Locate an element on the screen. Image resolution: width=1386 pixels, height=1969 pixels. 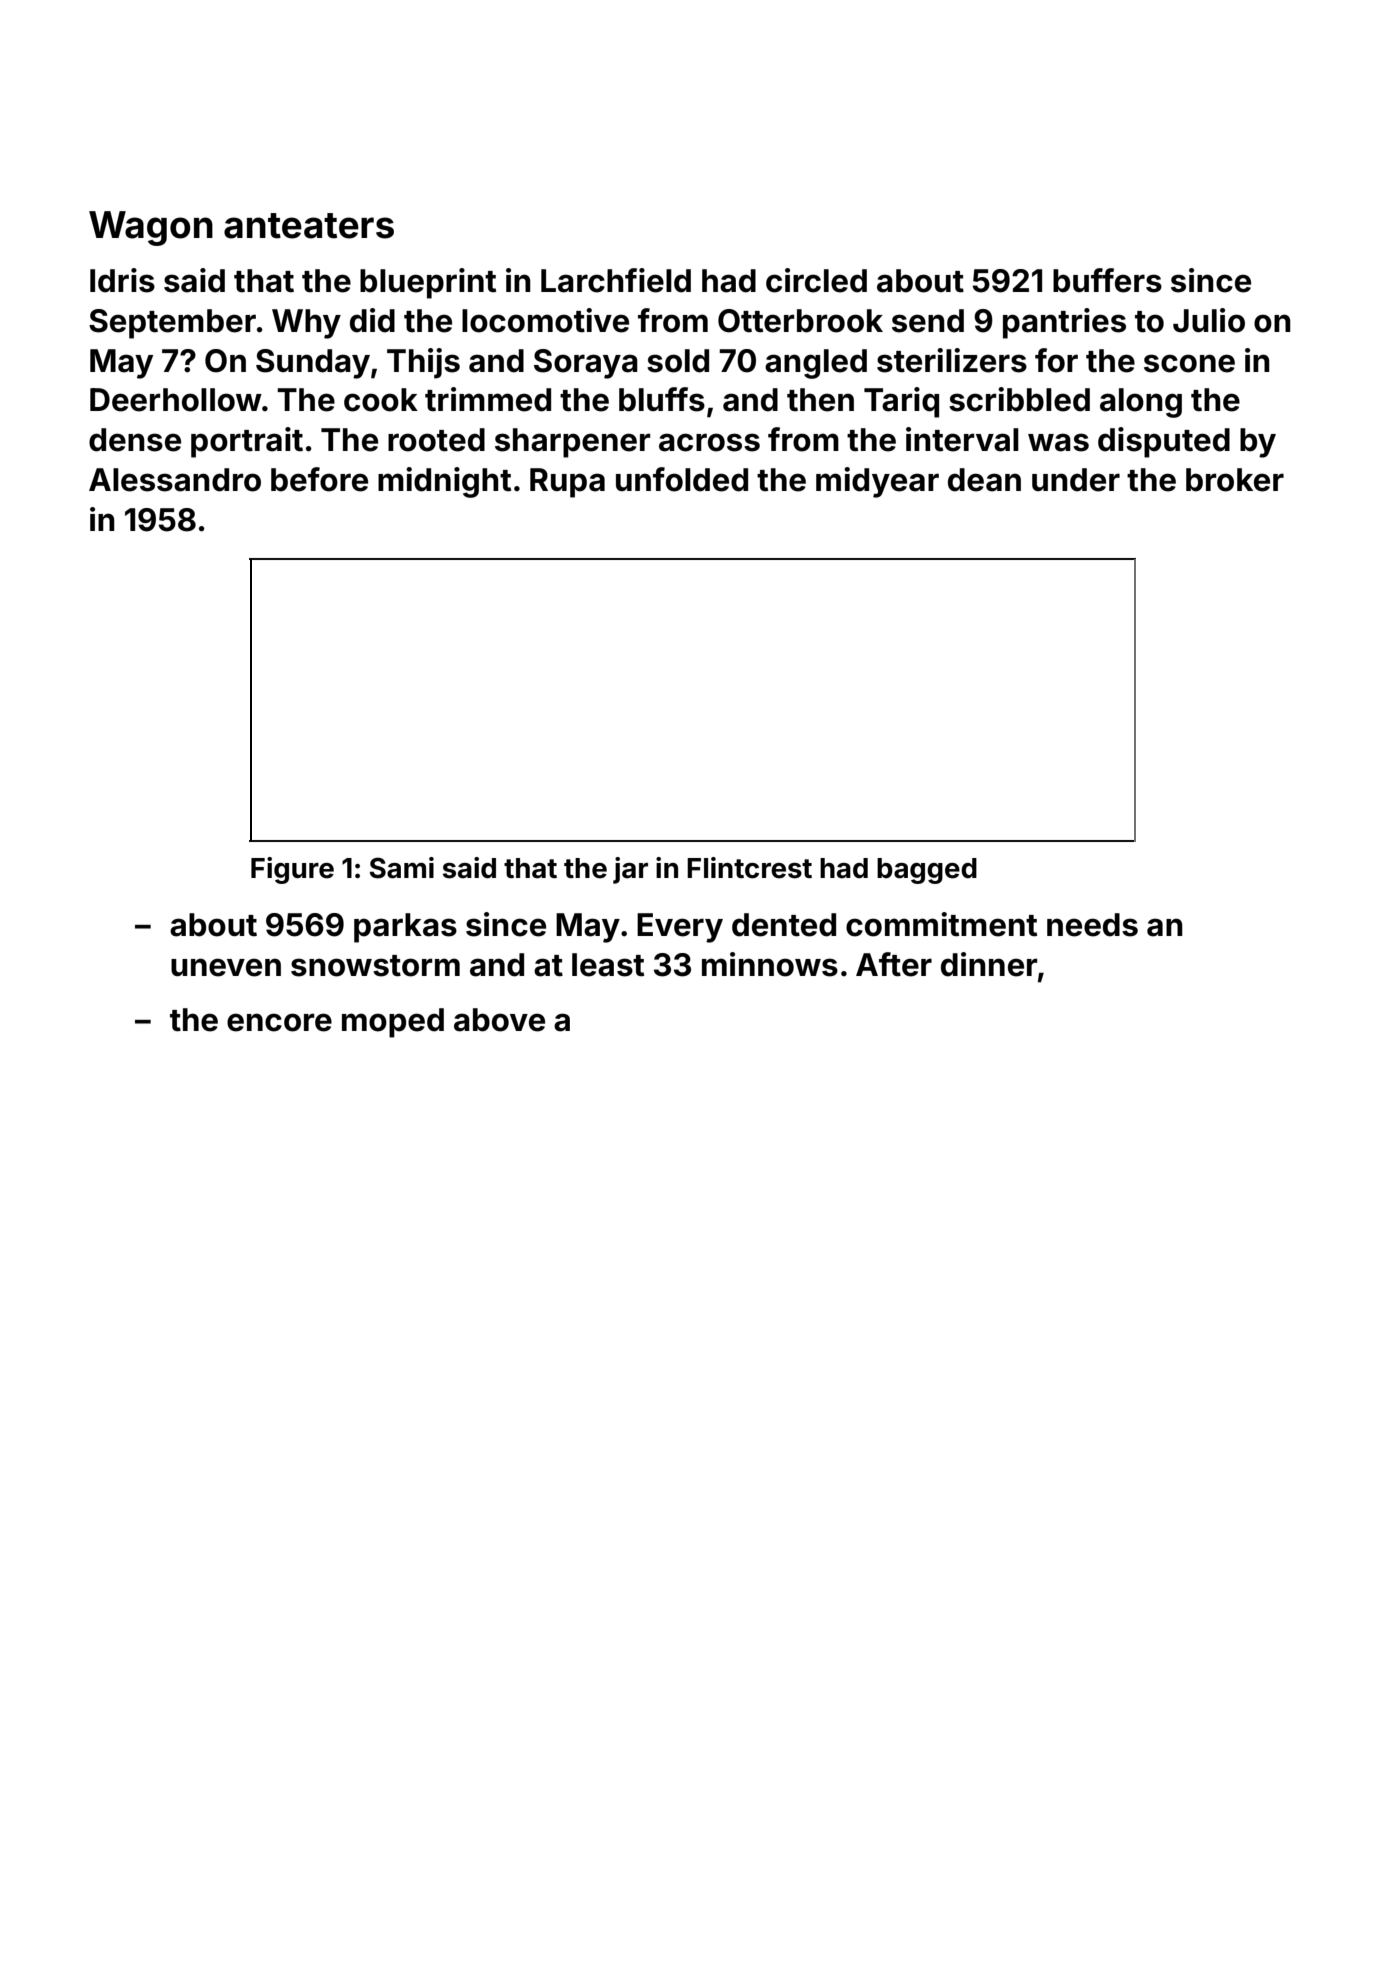
under is located at coordinates (1076, 480).
